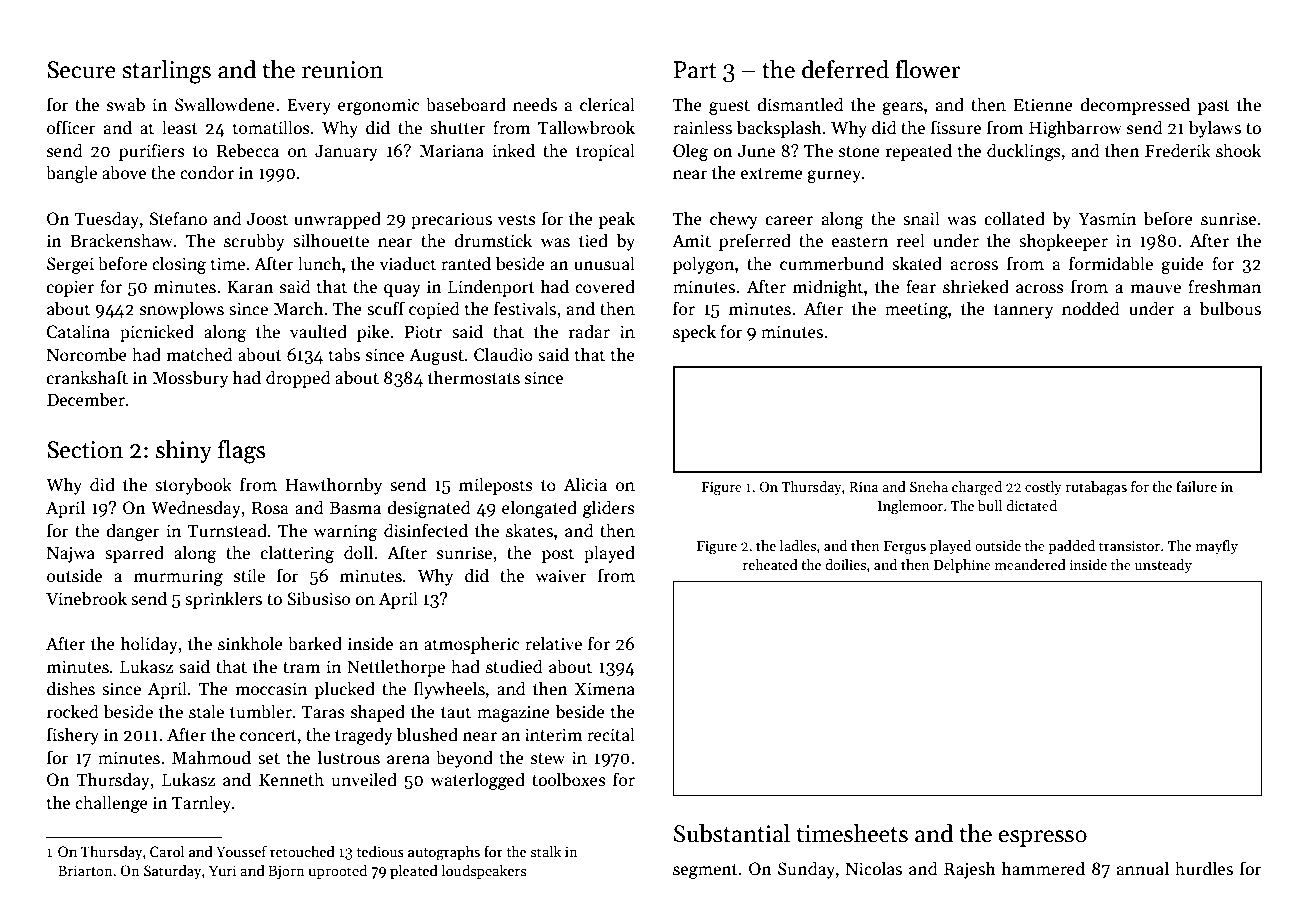  I want to click on reheated, so click(770, 564).
